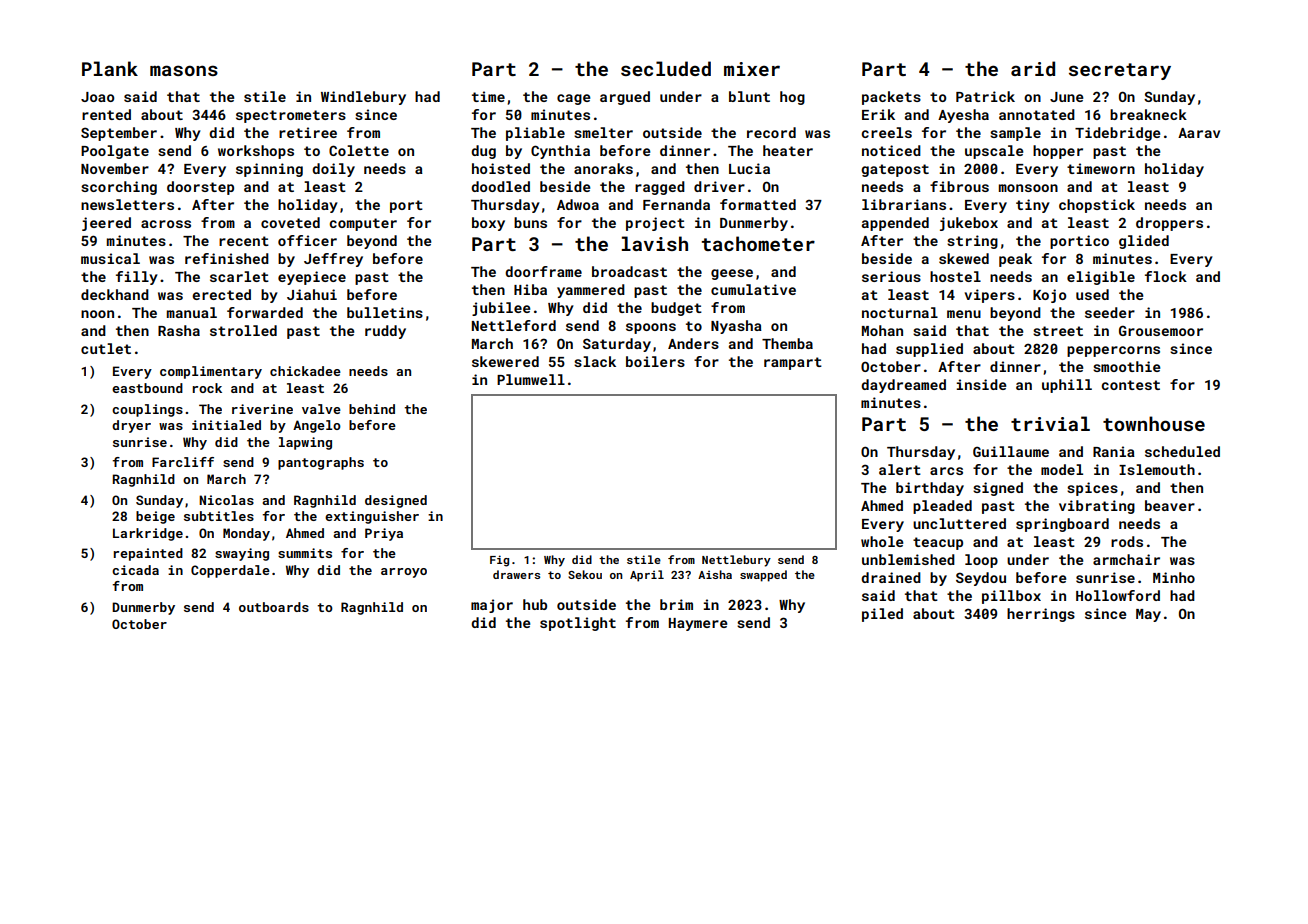 The height and width of the page is (924, 1308). What do you see at coordinates (666, 68) in the page?
I see `secluded` at bounding box center [666, 68].
